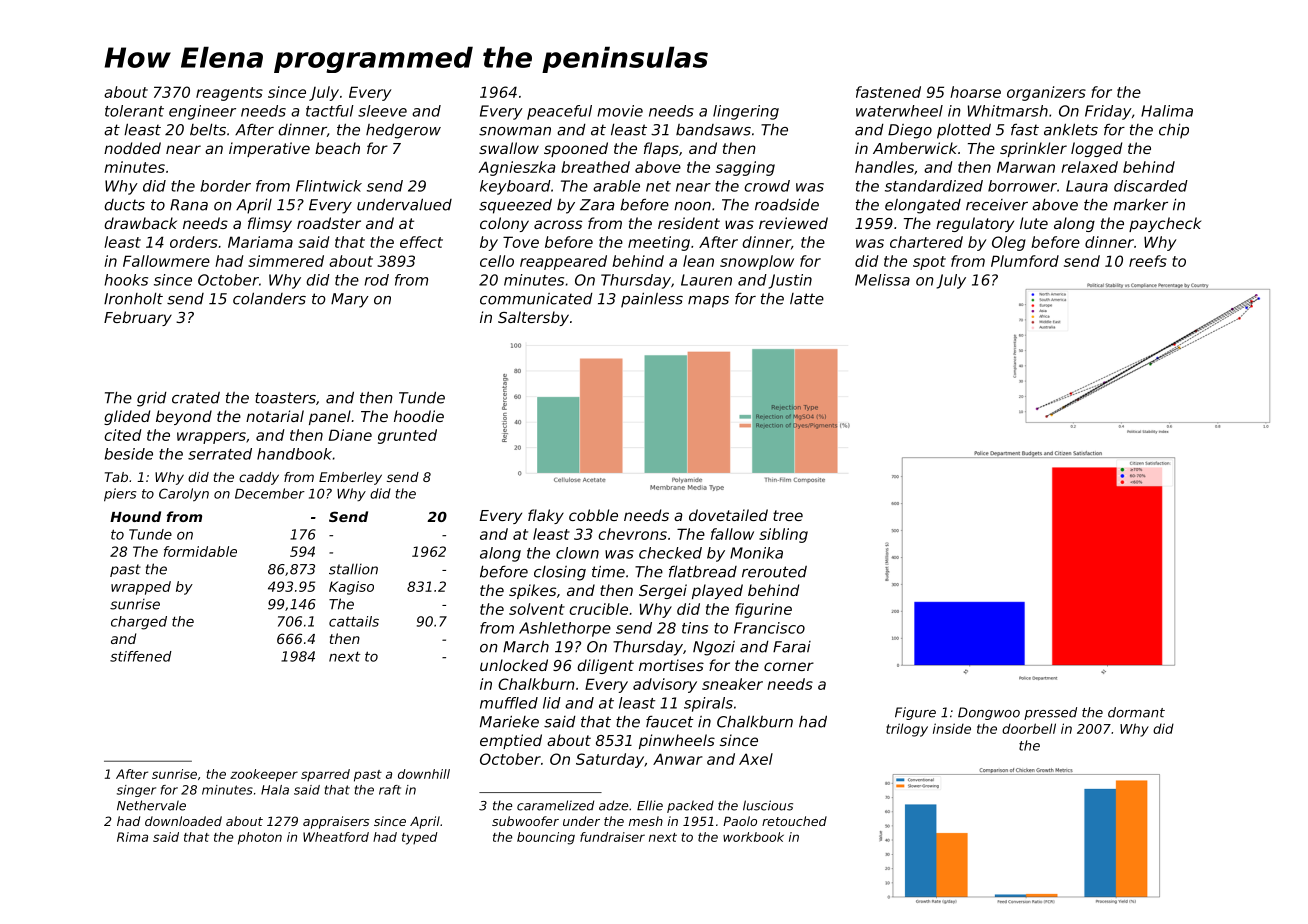 The height and width of the screenshot is (924, 1308). What do you see at coordinates (141, 588) in the screenshot?
I see `wrapped` at bounding box center [141, 588].
